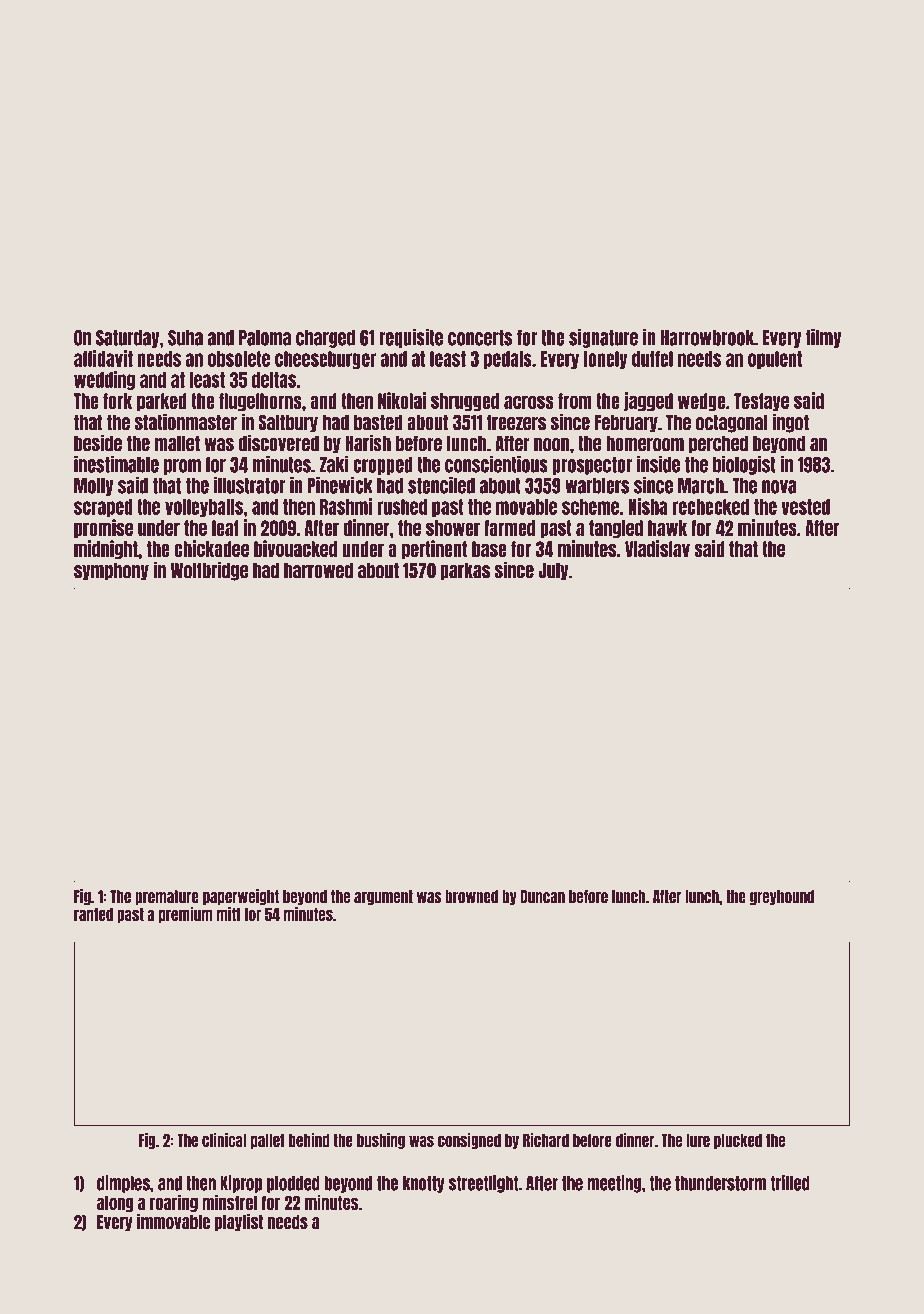 The image size is (924, 1314). I want to click on playlist, so click(239, 1223).
